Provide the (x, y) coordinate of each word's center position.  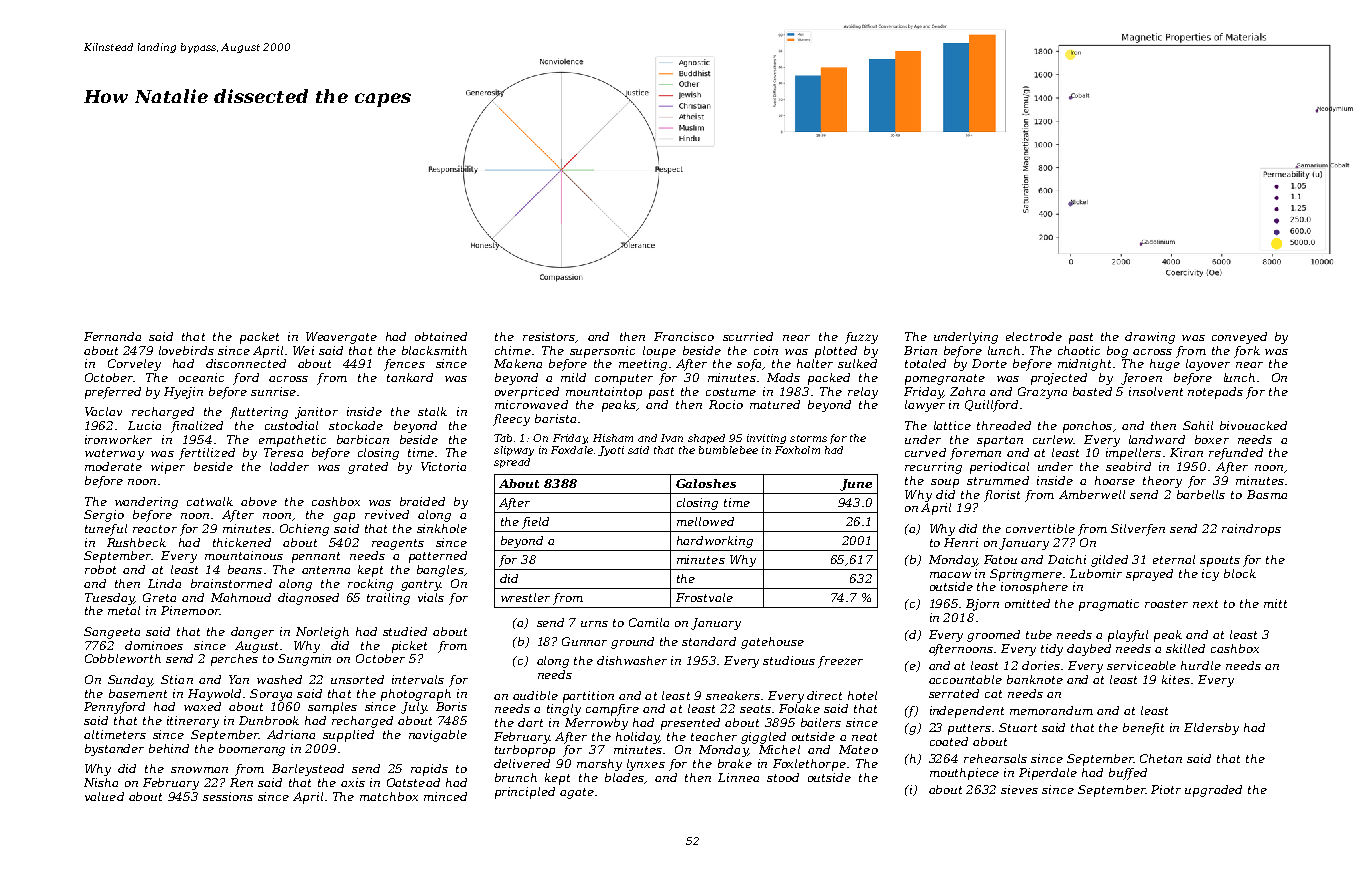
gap (344, 517)
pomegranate (945, 379)
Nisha (101, 782)
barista (555, 418)
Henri (961, 542)
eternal (1174, 559)
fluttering (259, 413)
